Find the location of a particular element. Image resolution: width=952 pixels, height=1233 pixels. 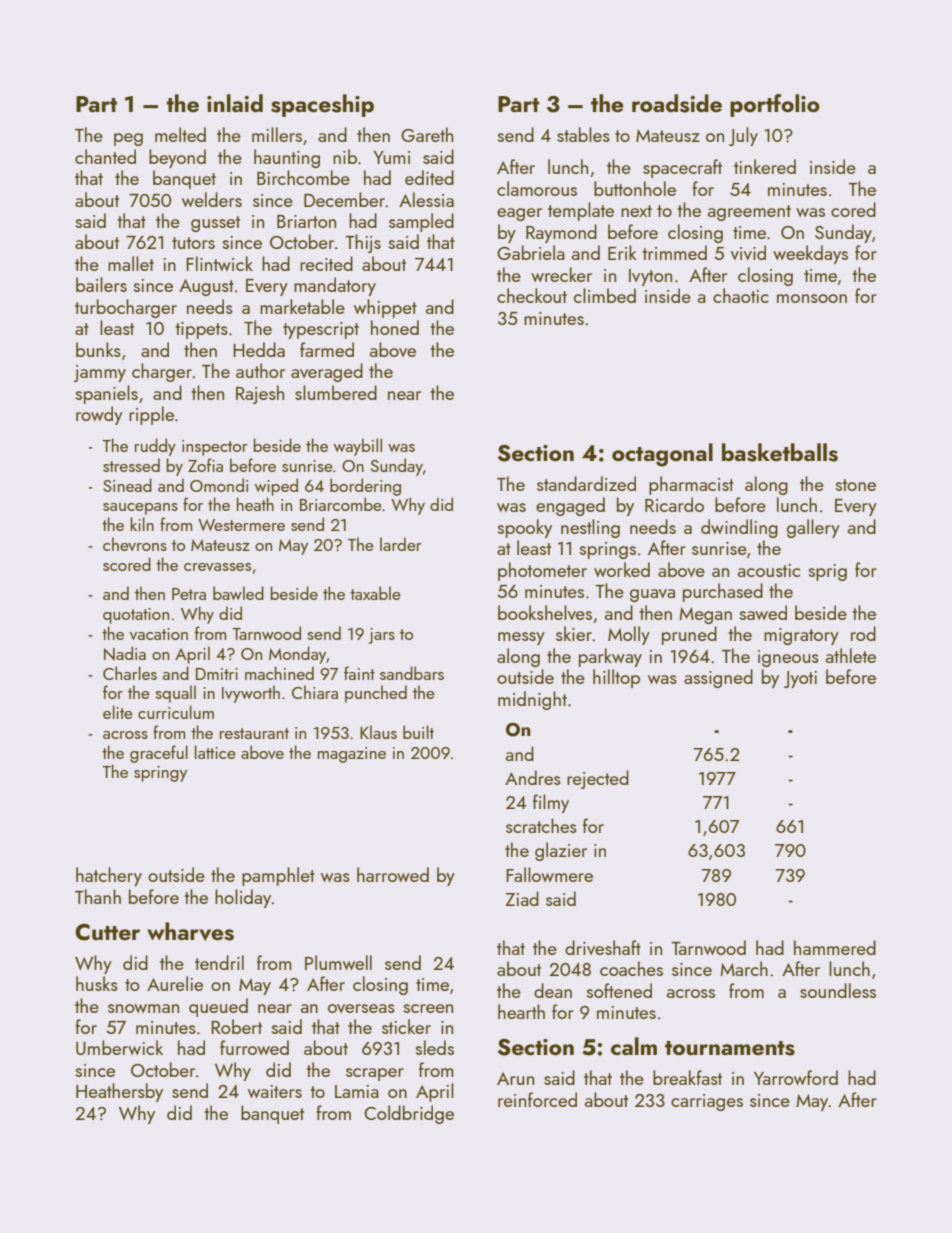

bookshelves is located at coordinates (545, 612).
